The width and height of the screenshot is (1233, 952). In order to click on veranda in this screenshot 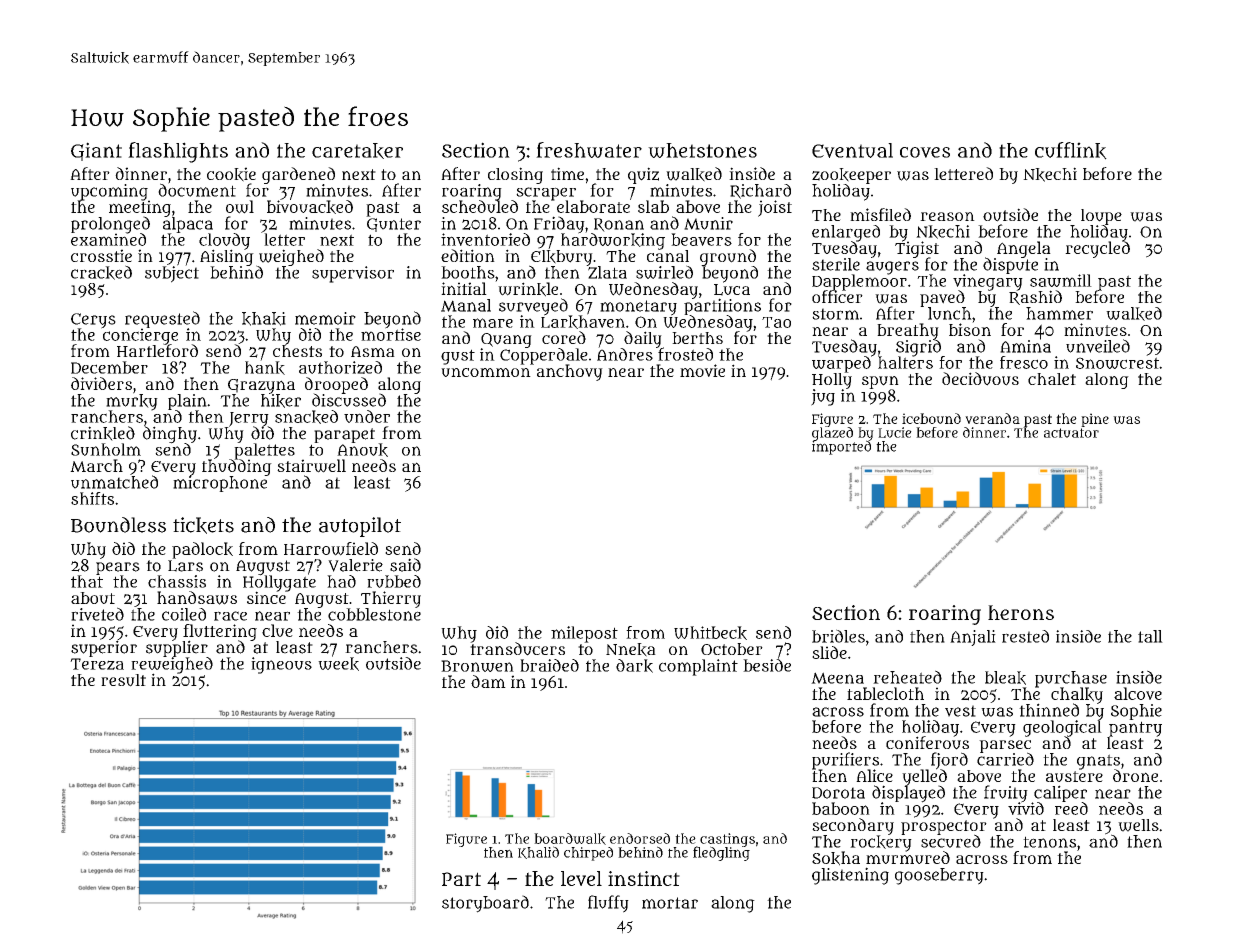, I will do `click(992, 418)`.
